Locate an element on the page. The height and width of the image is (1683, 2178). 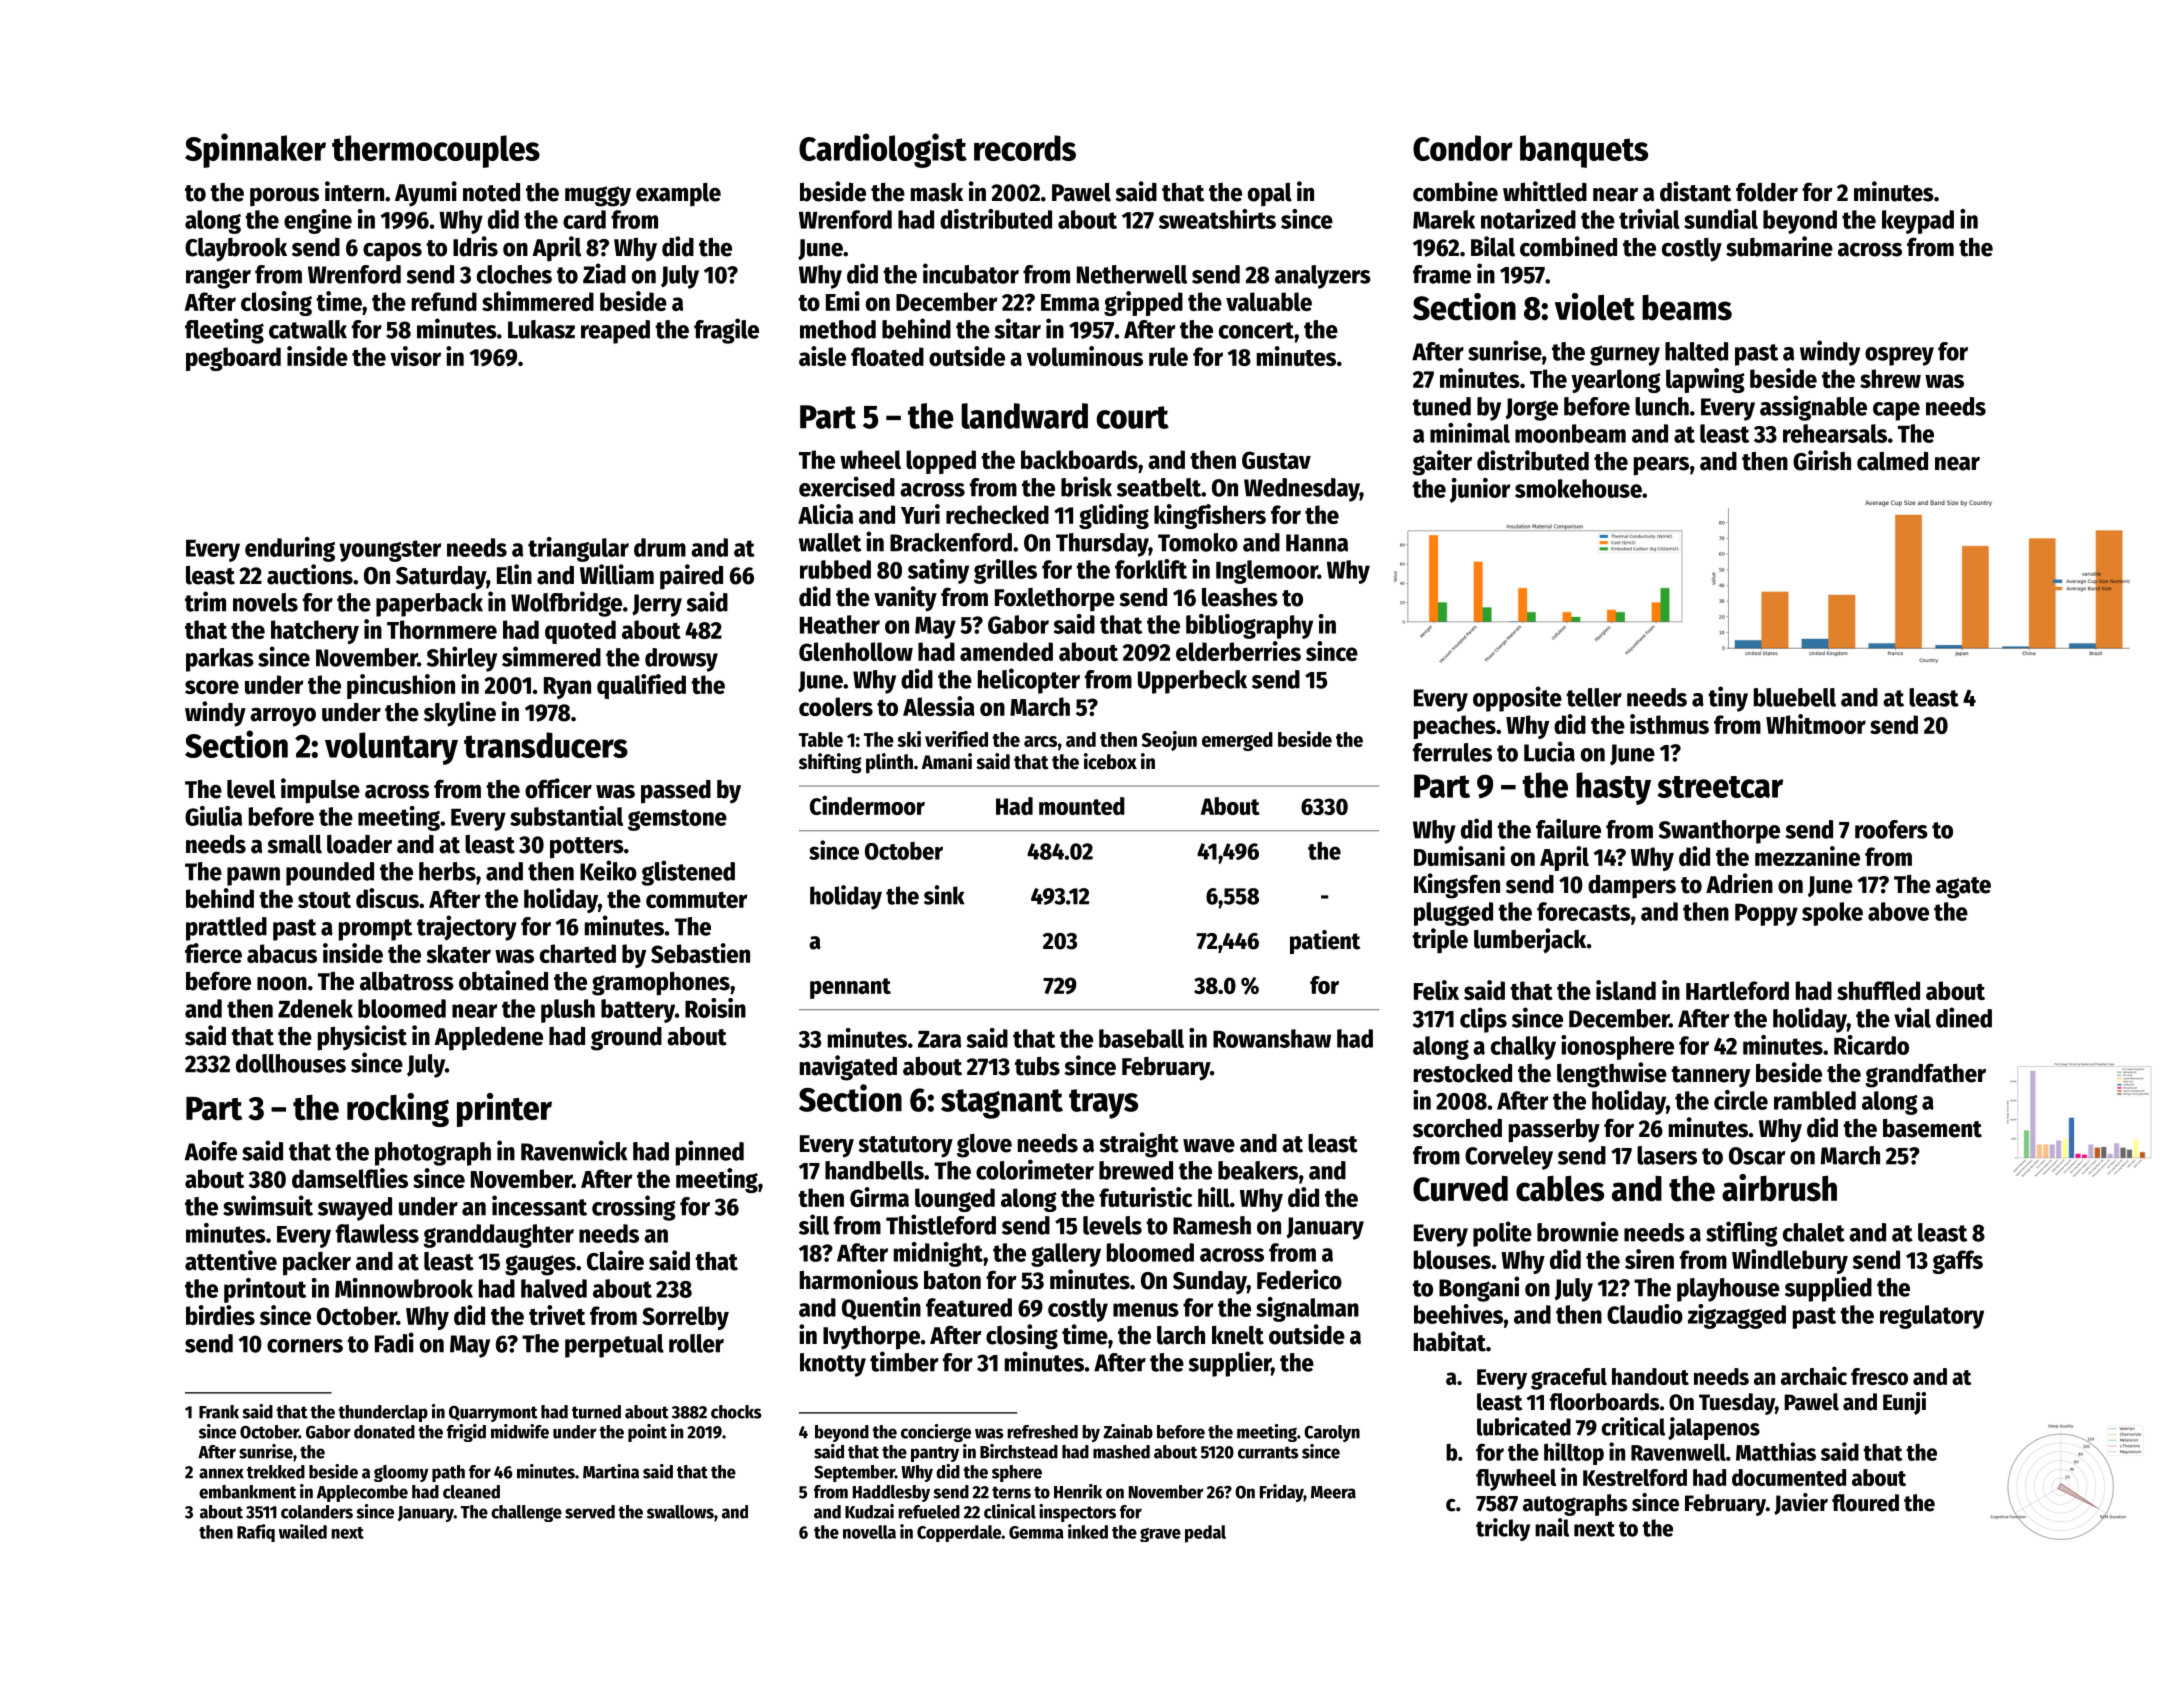
documented is located at coordinates (1789, 1477).
